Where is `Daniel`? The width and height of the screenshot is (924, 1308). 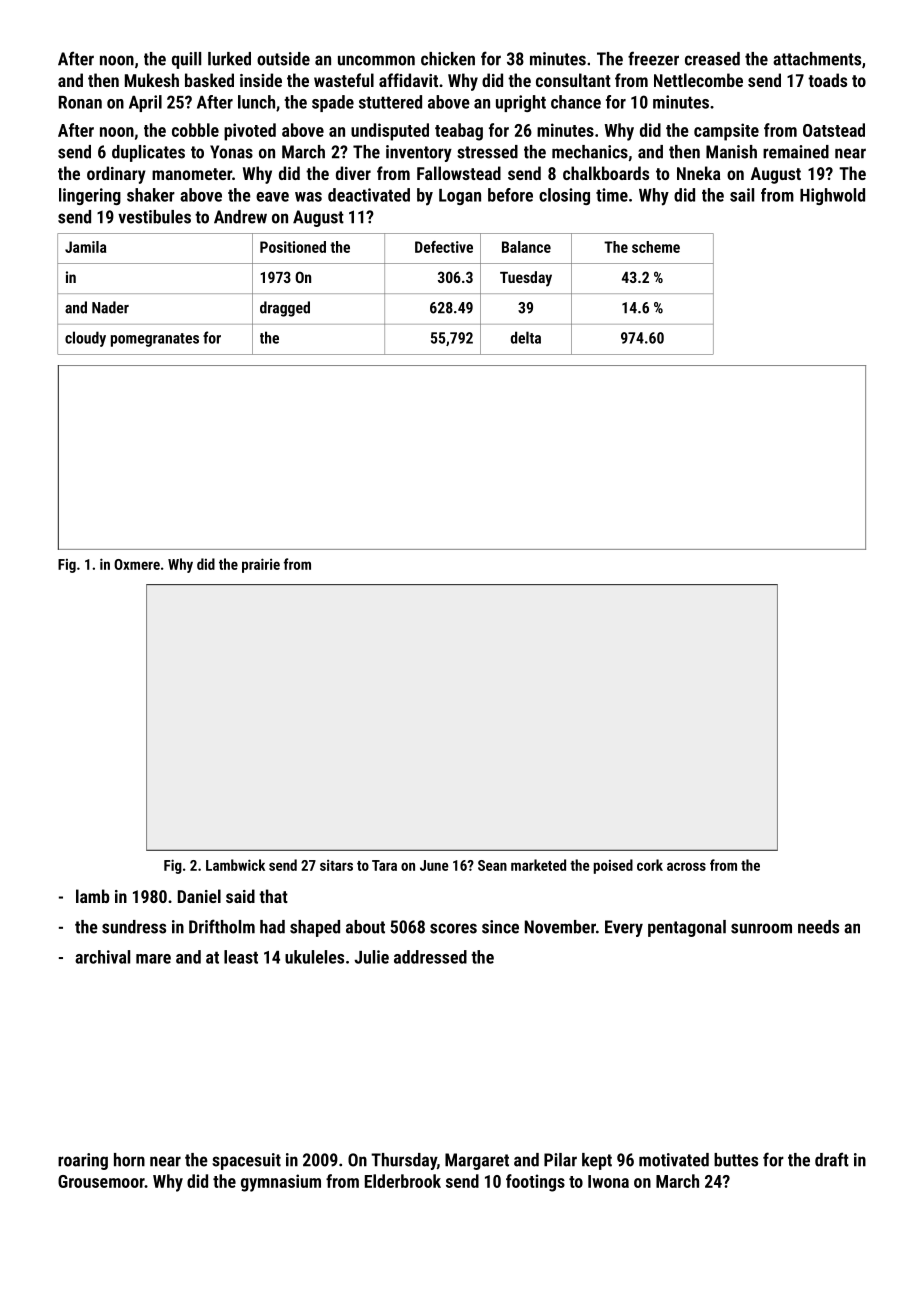
Daniel is located at coordinates (199, 896).
